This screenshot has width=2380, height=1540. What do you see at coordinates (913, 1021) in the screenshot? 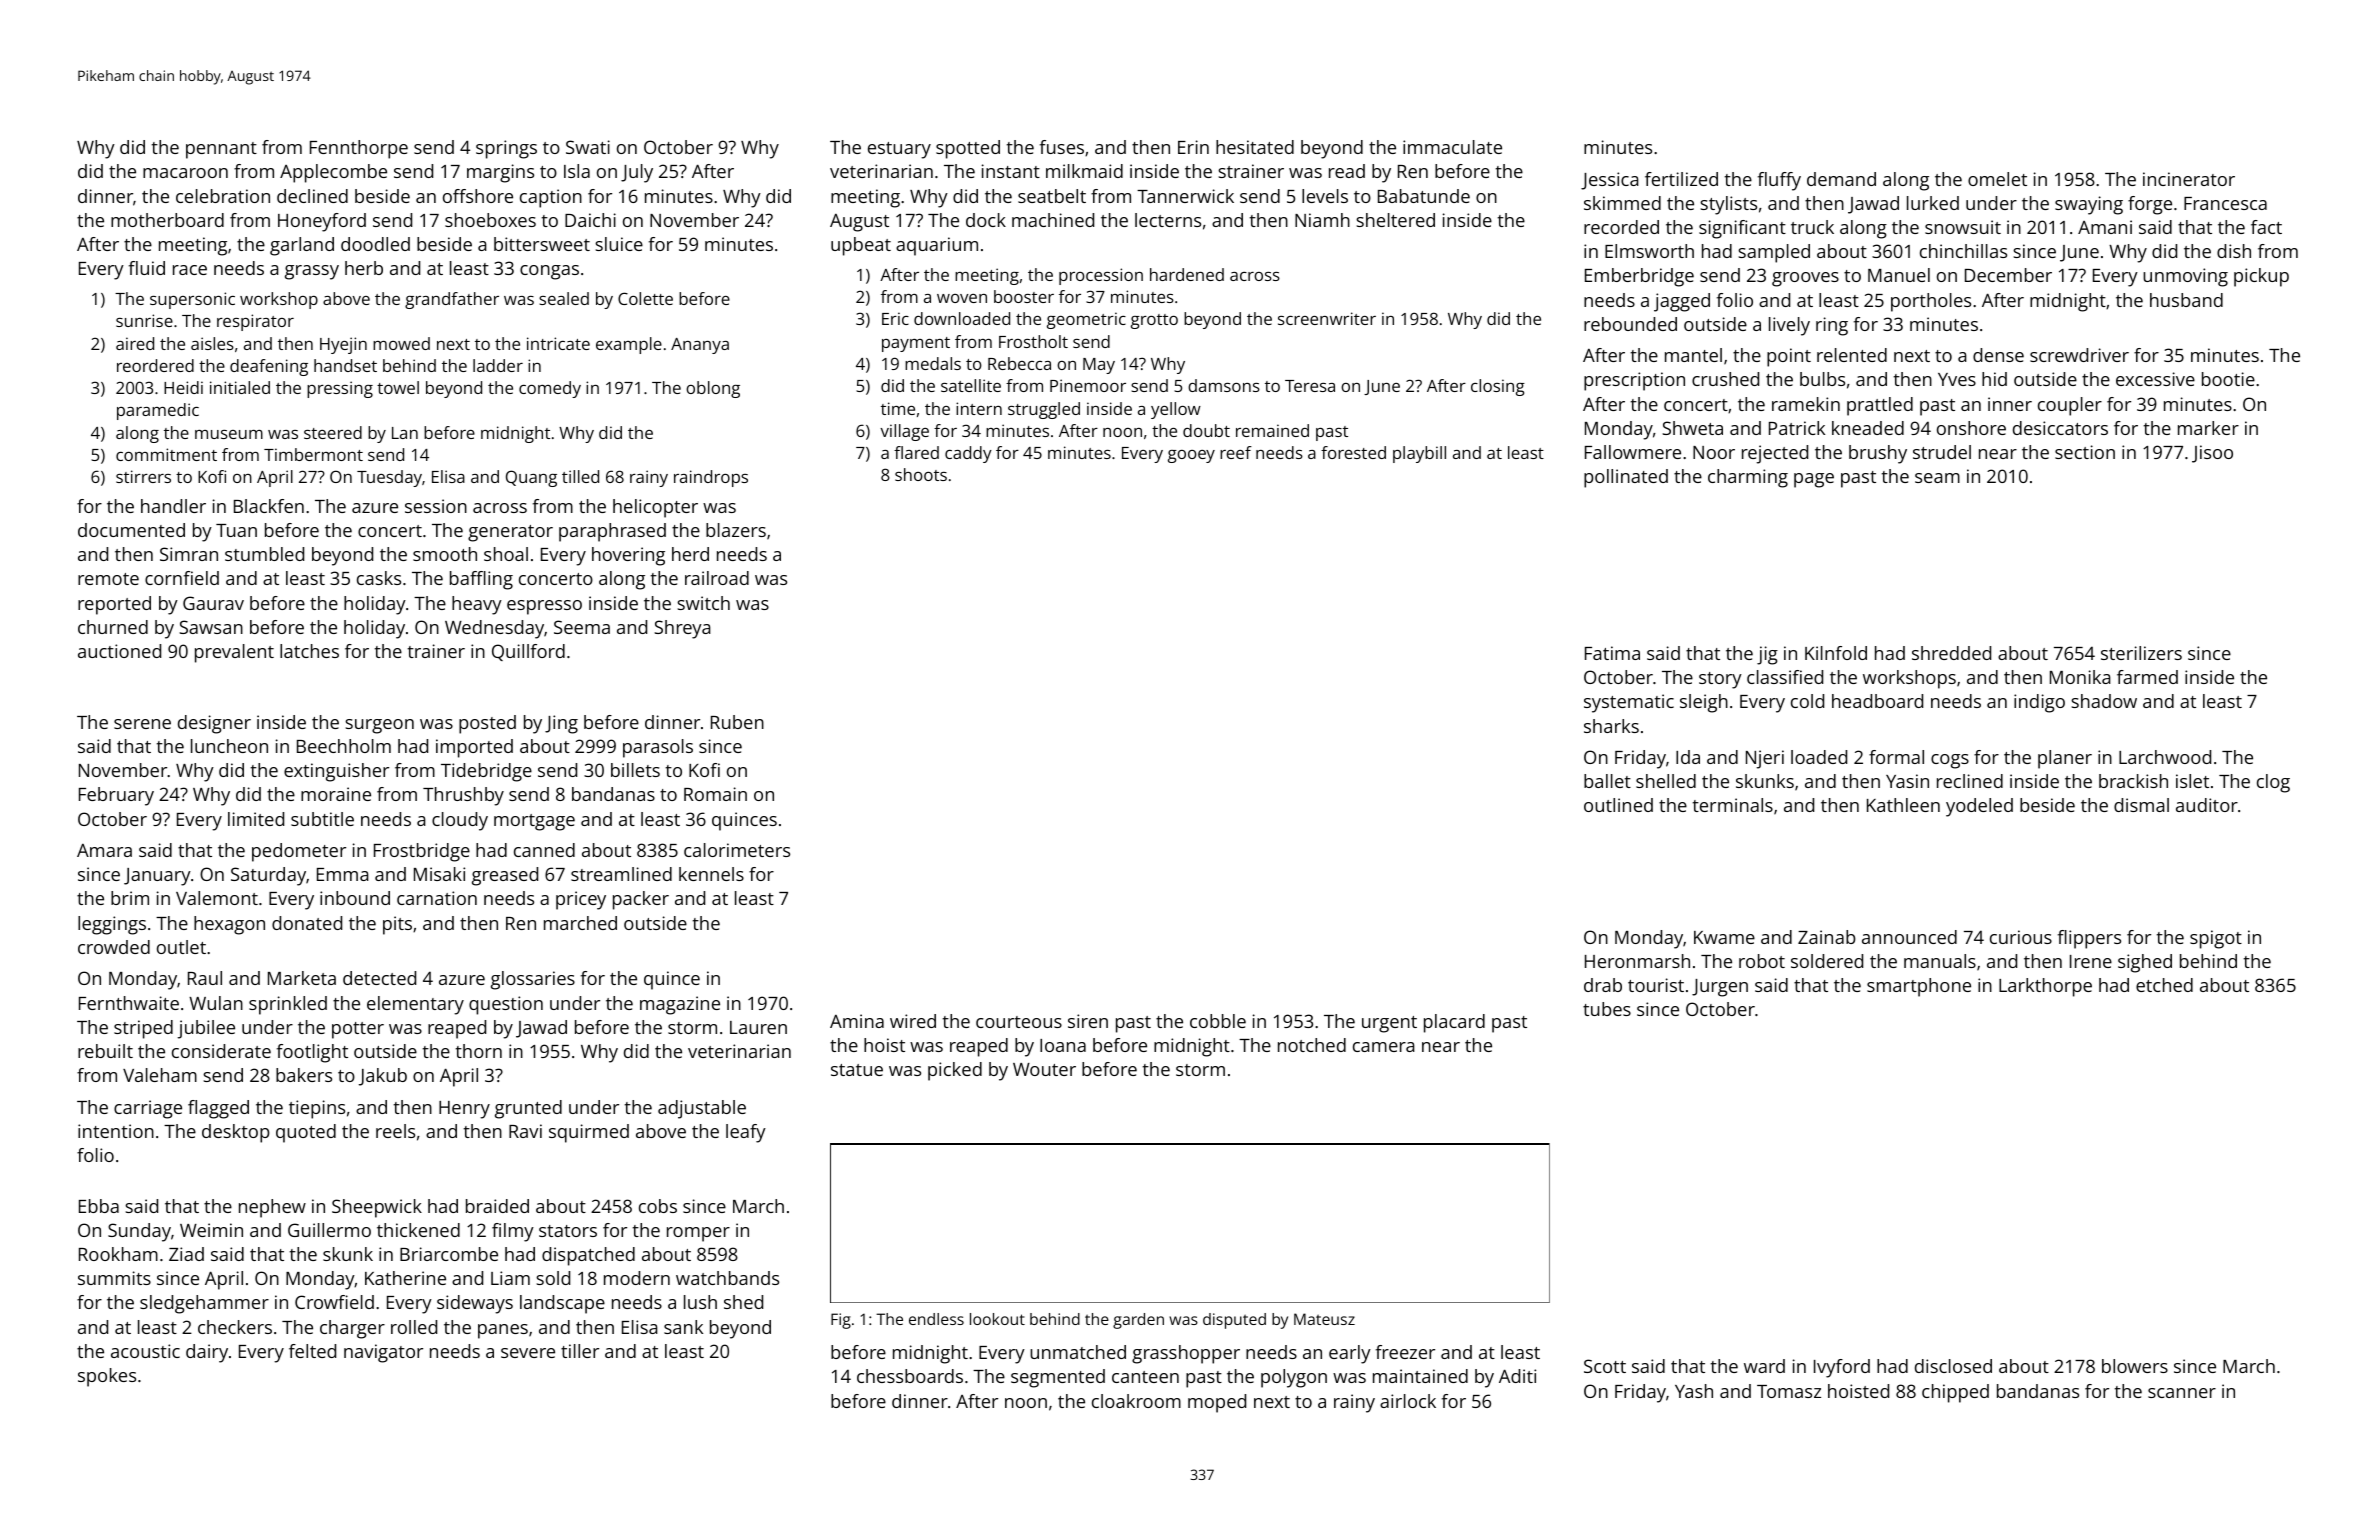
I see `wired` at bounding box center [913, 1021].
